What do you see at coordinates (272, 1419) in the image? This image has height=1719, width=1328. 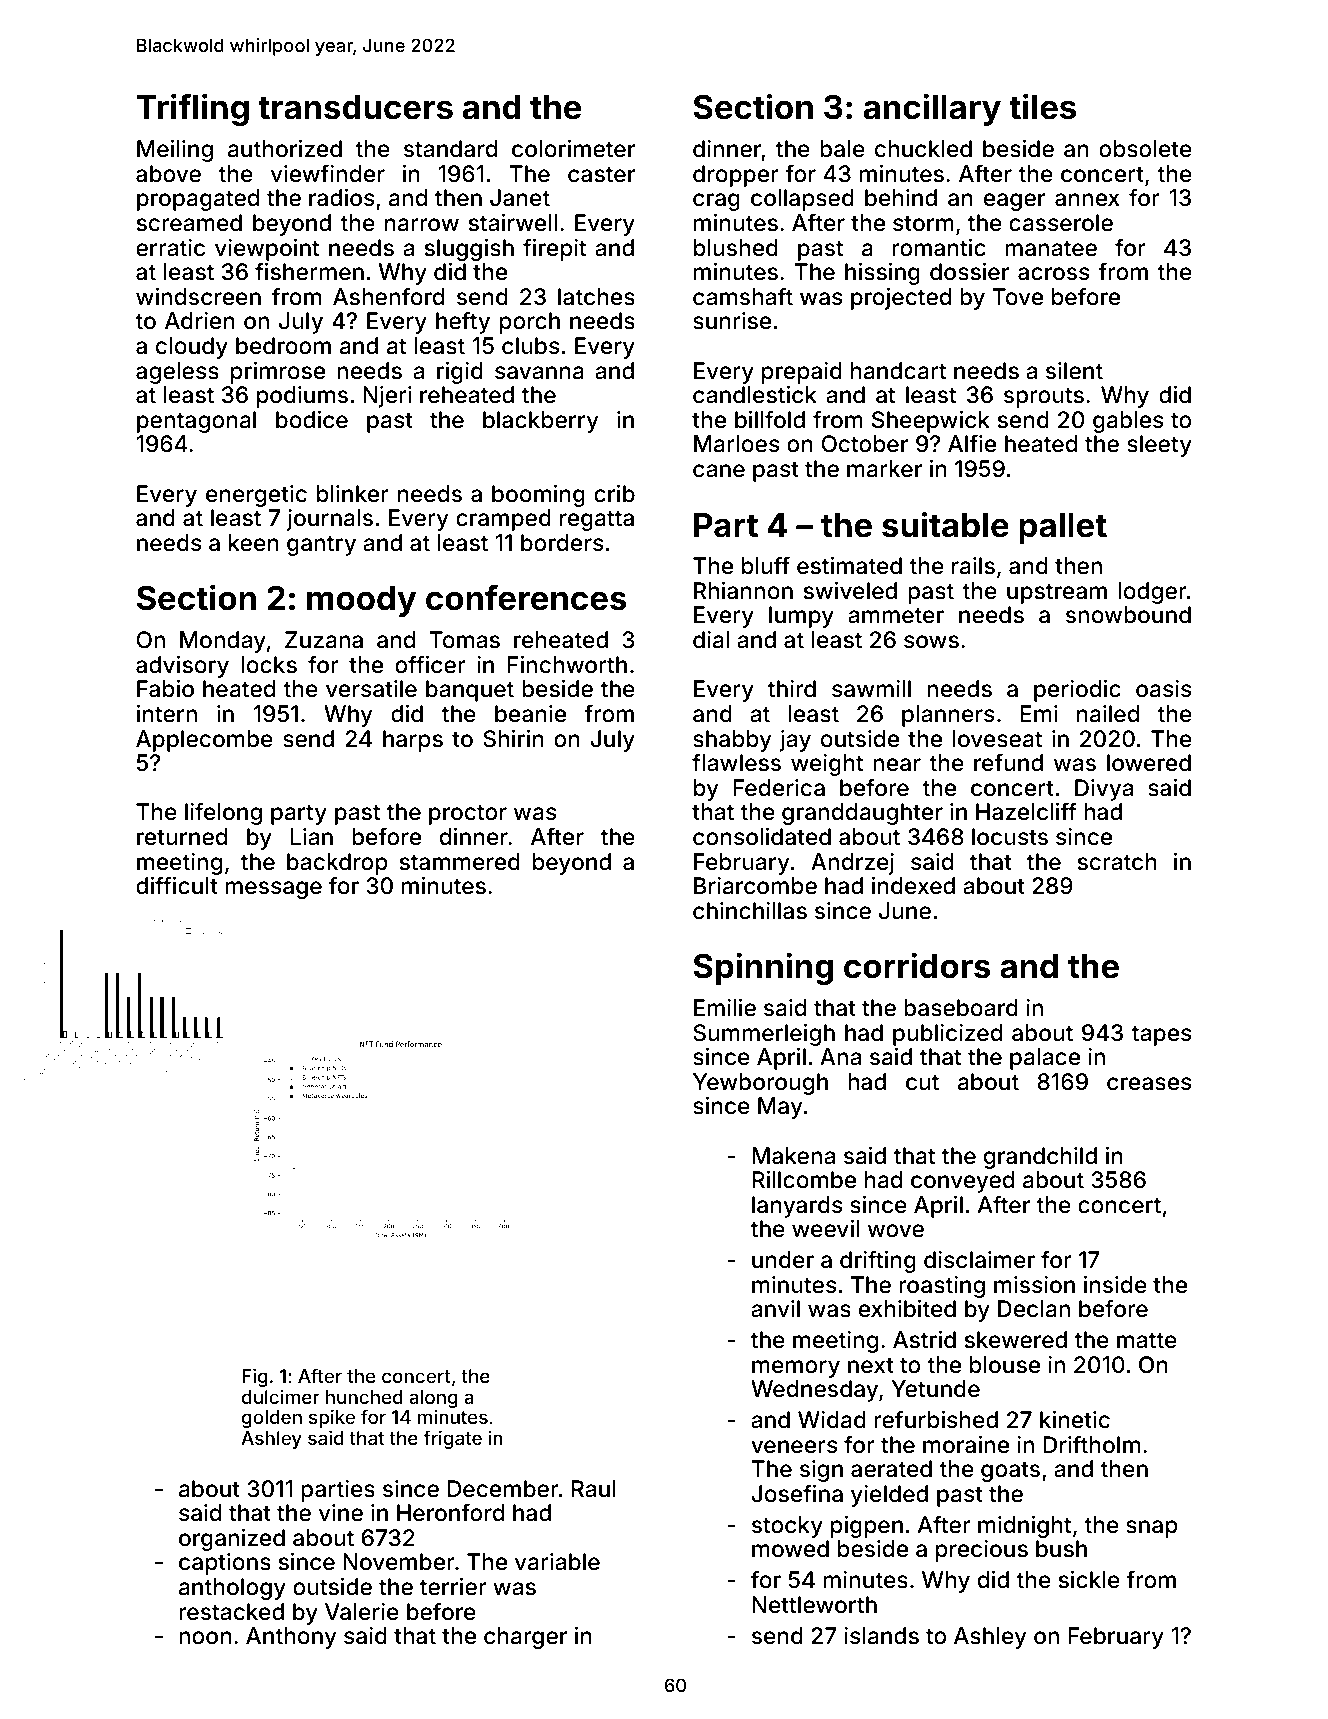 I see `golden` at bounding box center [272, 1419].
